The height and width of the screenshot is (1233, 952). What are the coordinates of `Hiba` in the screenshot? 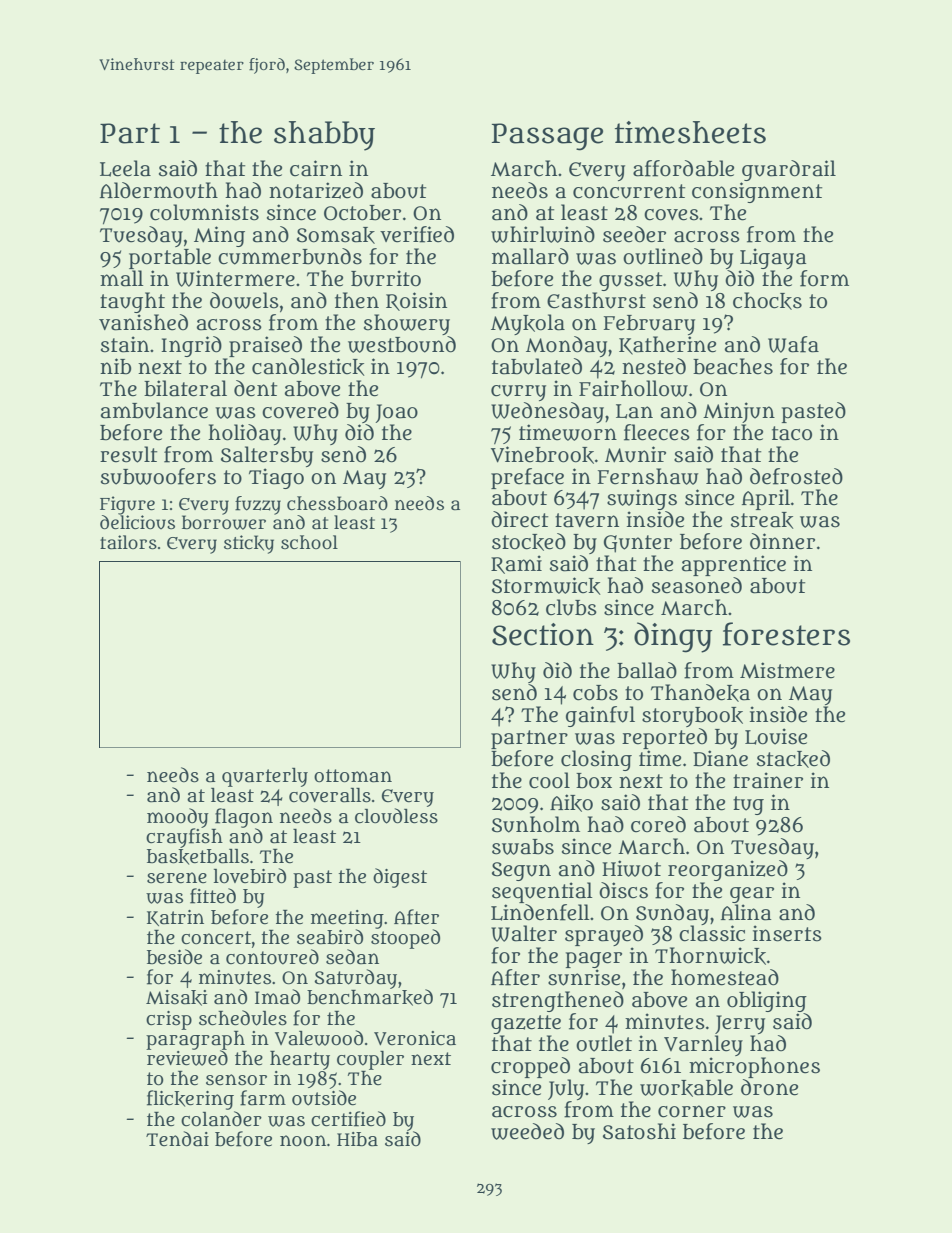 It's located at (357, 1139).
